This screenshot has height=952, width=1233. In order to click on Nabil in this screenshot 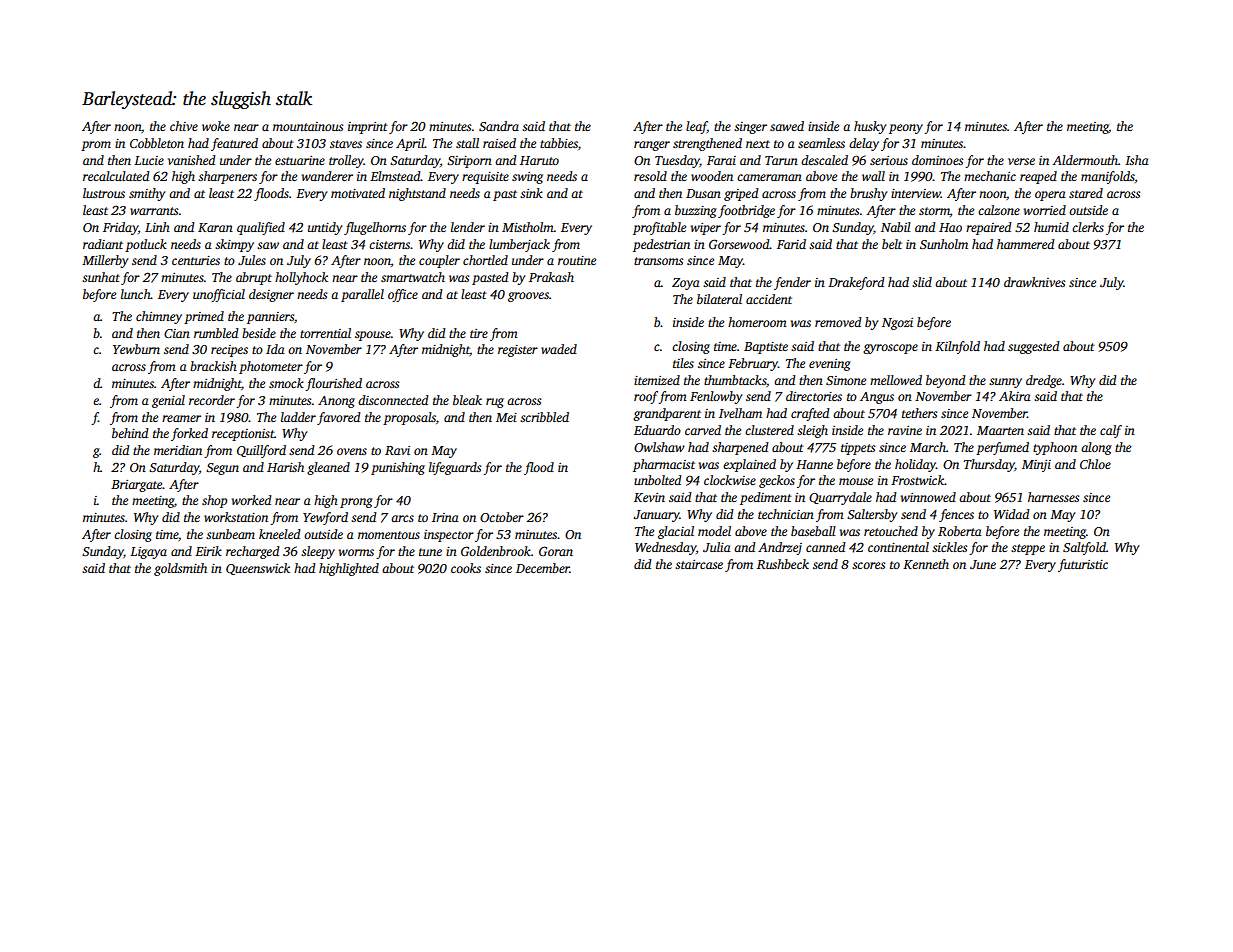, I will do `click(896, 227)`.
